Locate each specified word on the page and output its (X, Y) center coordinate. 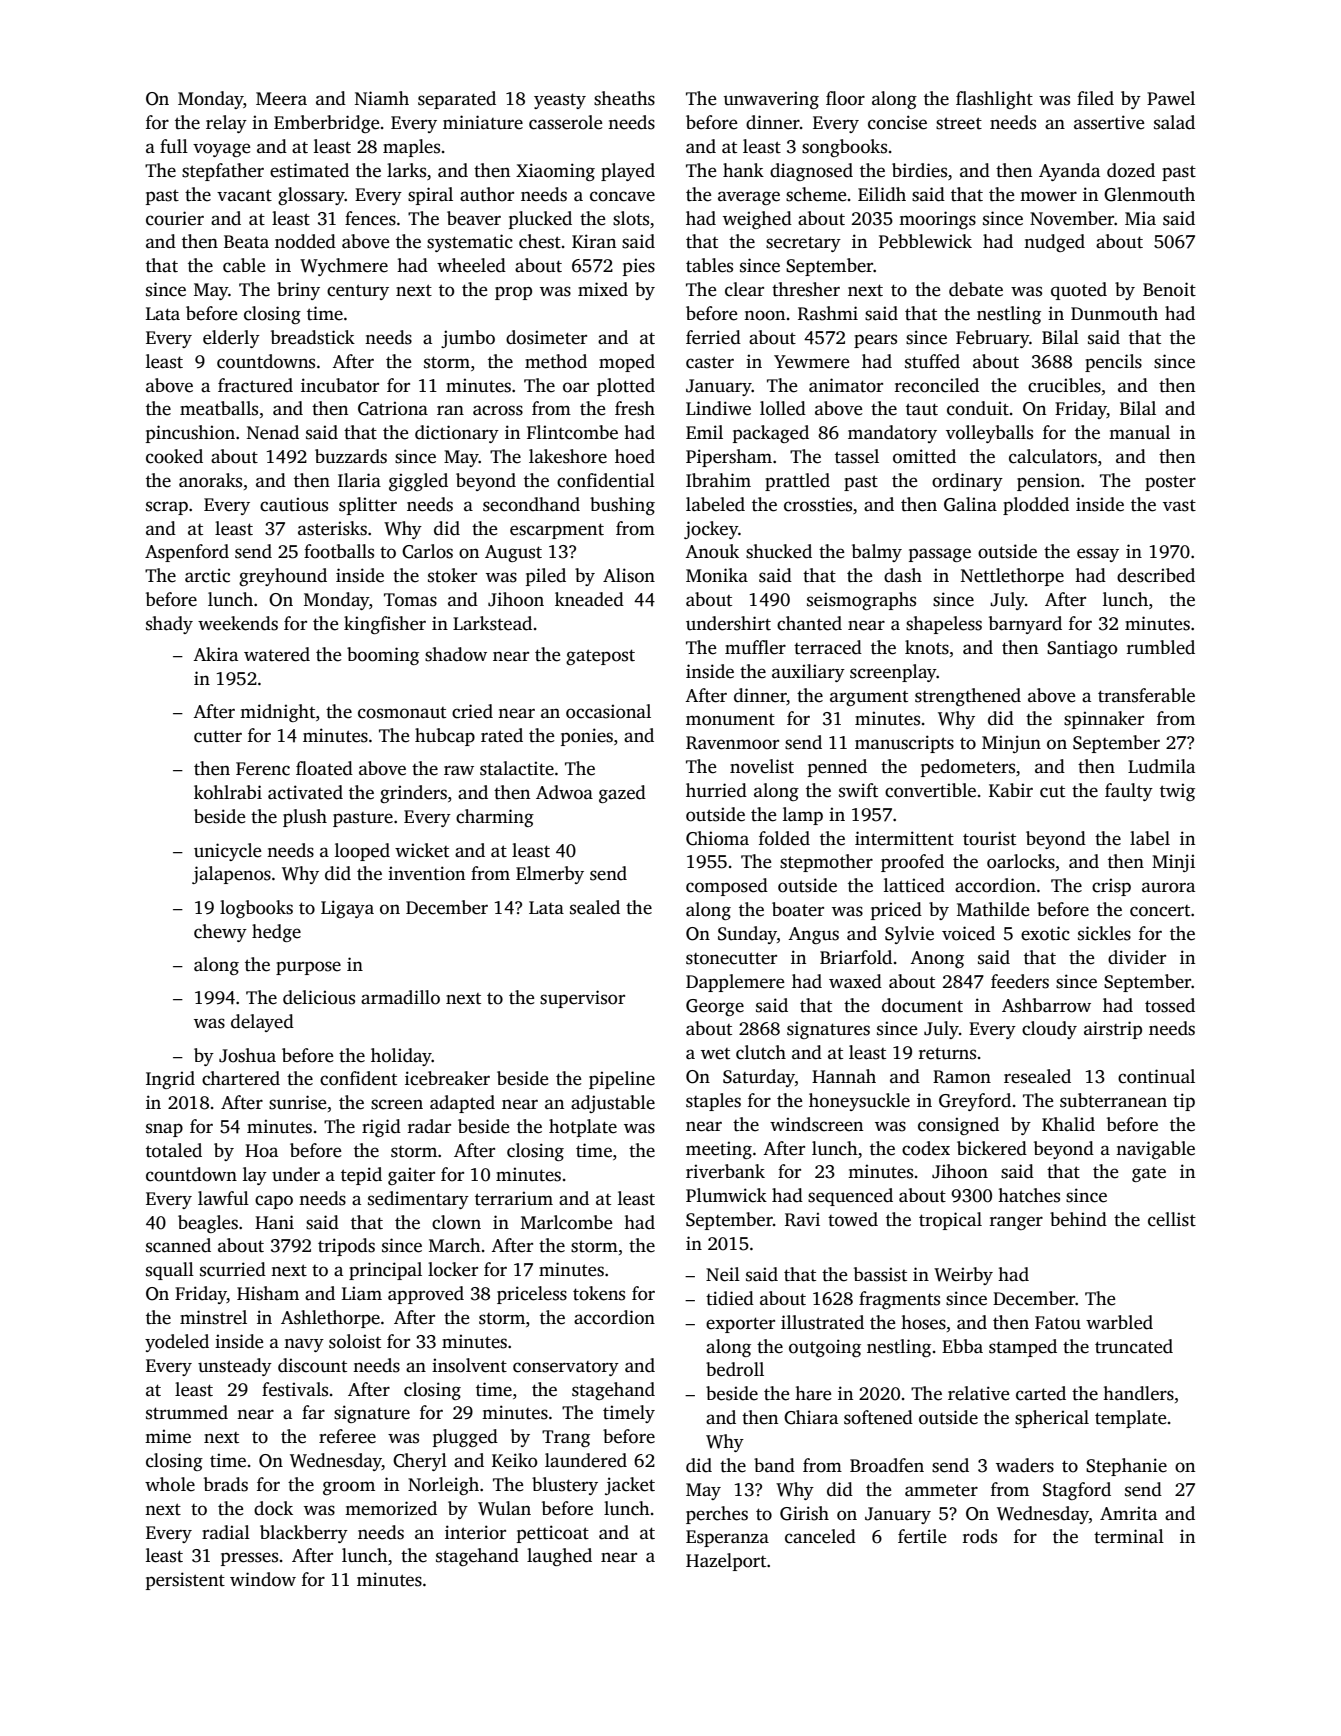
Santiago (1082, 649)
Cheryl (420, 1462)
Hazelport (726, 1562)
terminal (1129, 1536)
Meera (281, 99)
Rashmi (828, 313)
